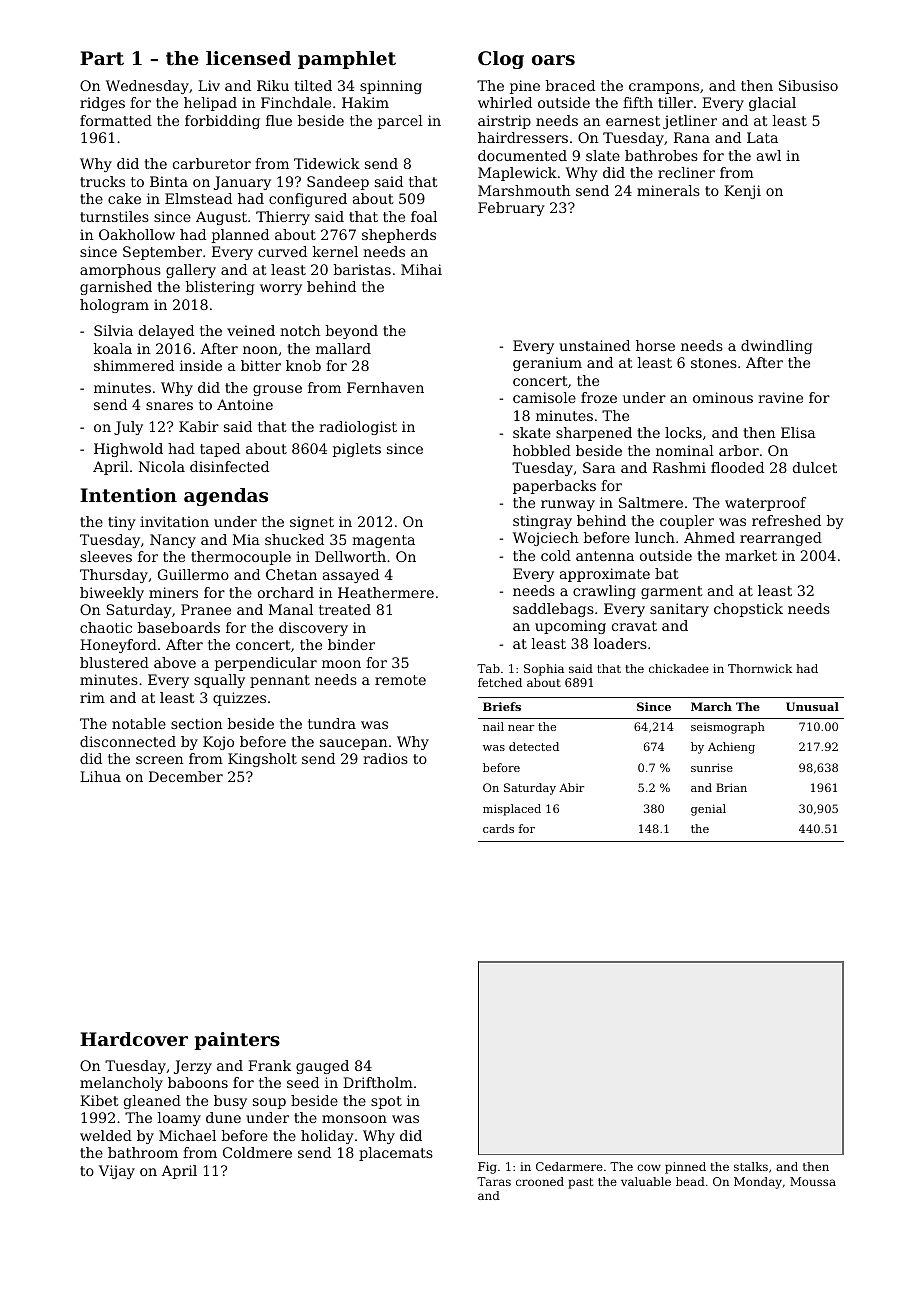 Image resolution: width=924 pixels, height=1308 pixels. Describe the element at coordinates (655, 345) in the screenshot. I see `horse` at that location.
